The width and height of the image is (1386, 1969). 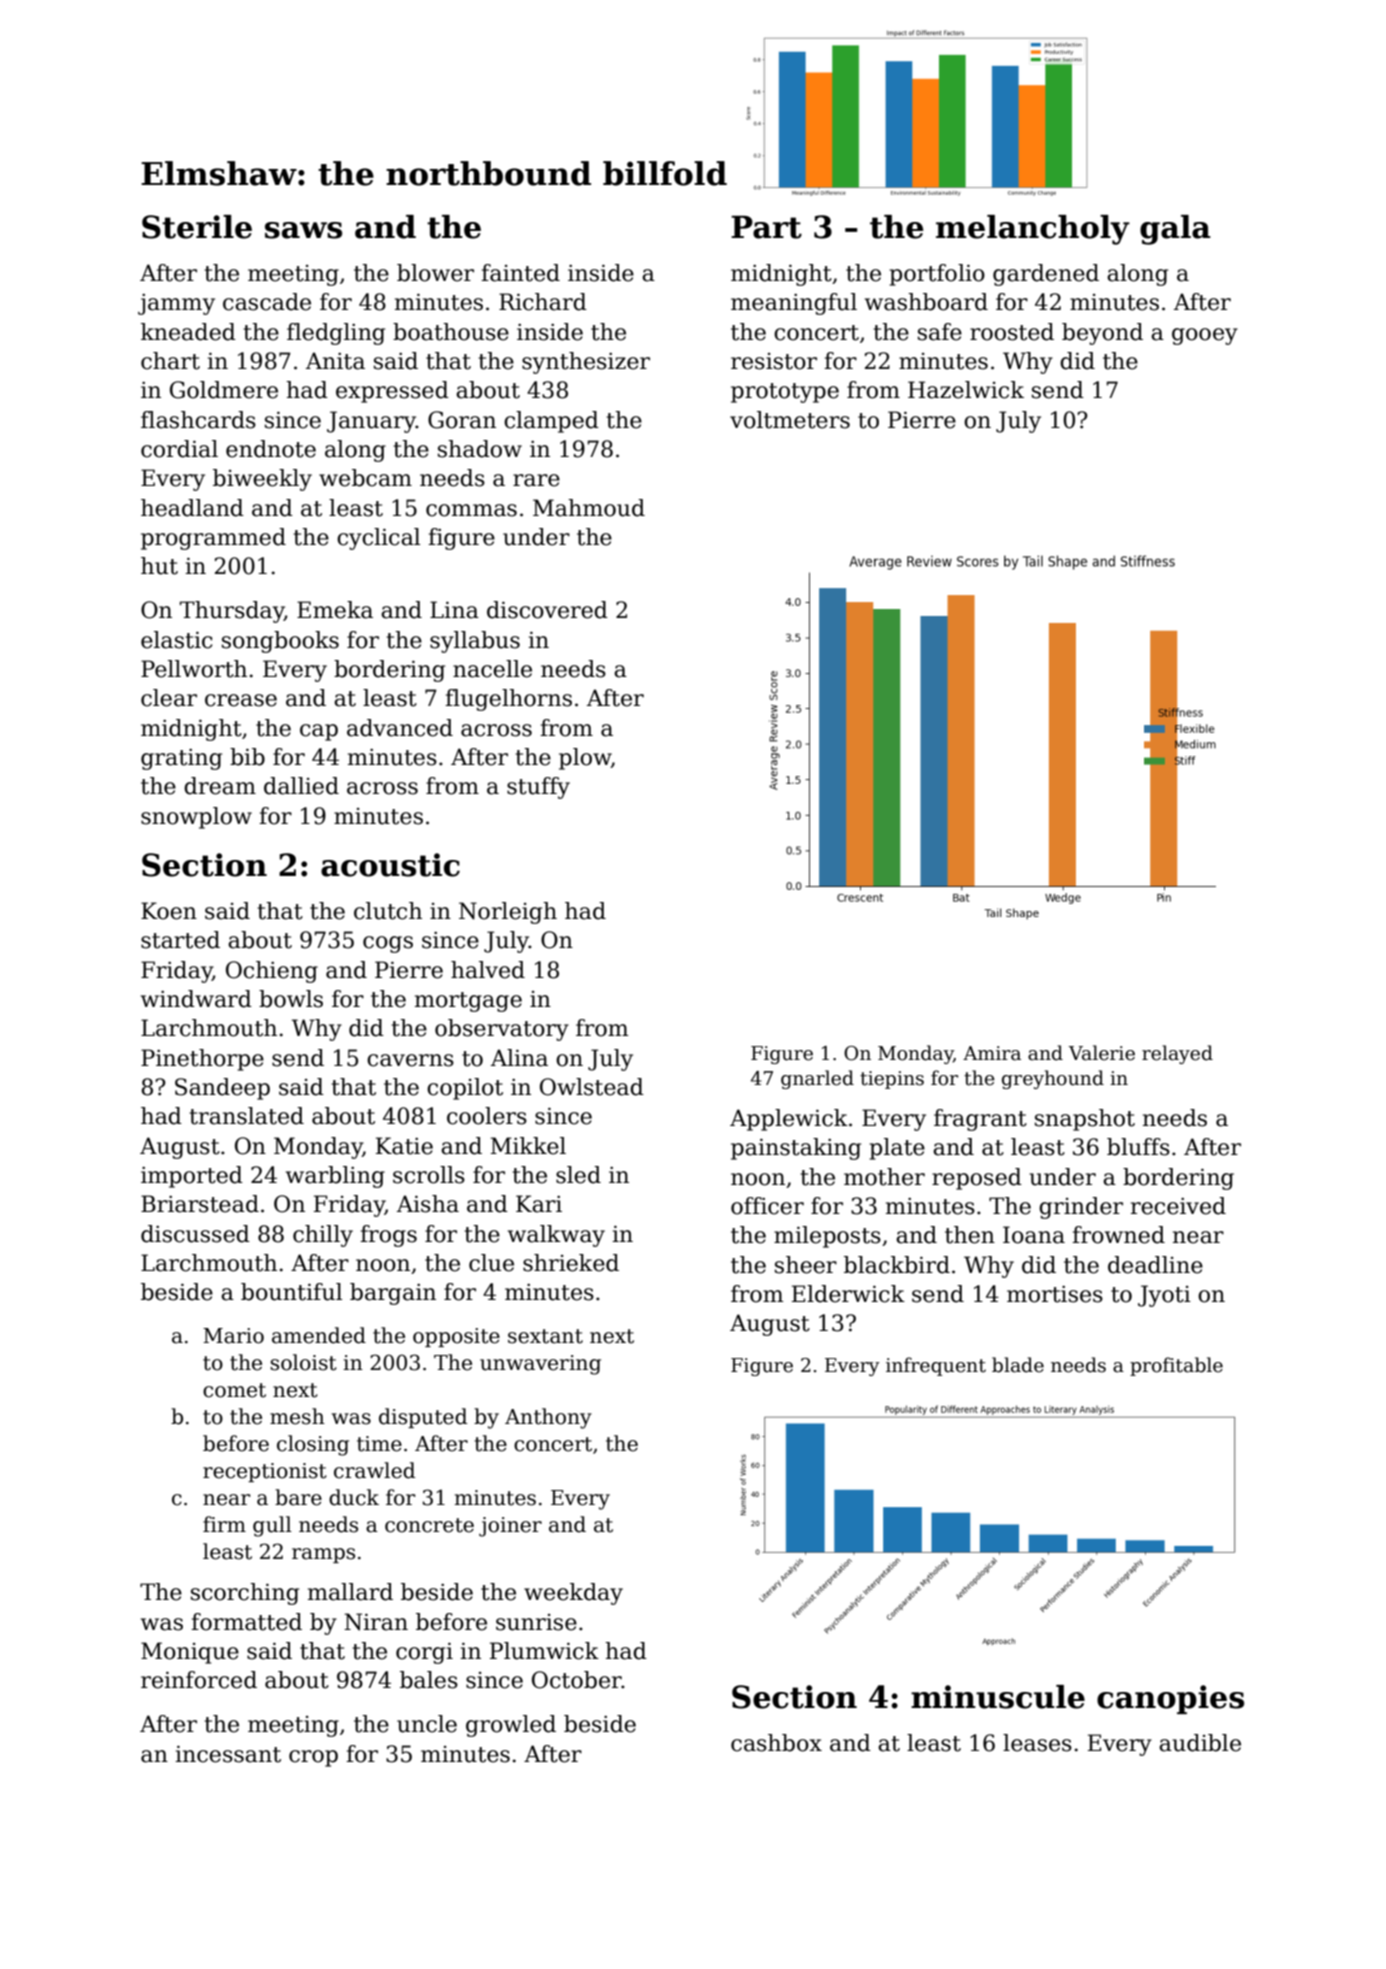 I want to click on fainted, so click(x=520, y=273).
